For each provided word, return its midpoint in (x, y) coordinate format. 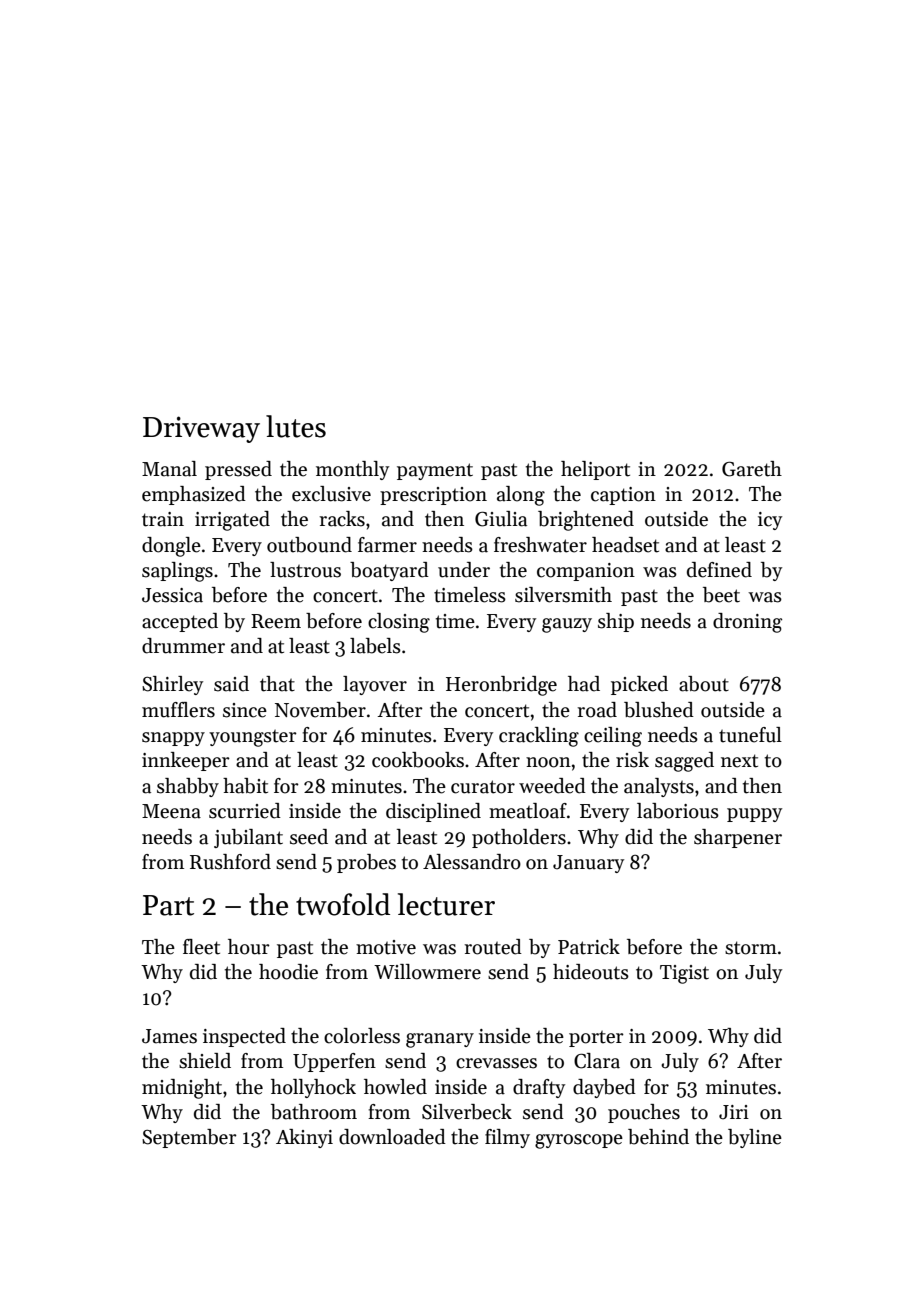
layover (375, 685)
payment (435, 471)
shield (205, 1061)
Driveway (201, 429)
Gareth (752, 469)
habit (245, 786)
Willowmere (427, 972)
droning (747, 623)
